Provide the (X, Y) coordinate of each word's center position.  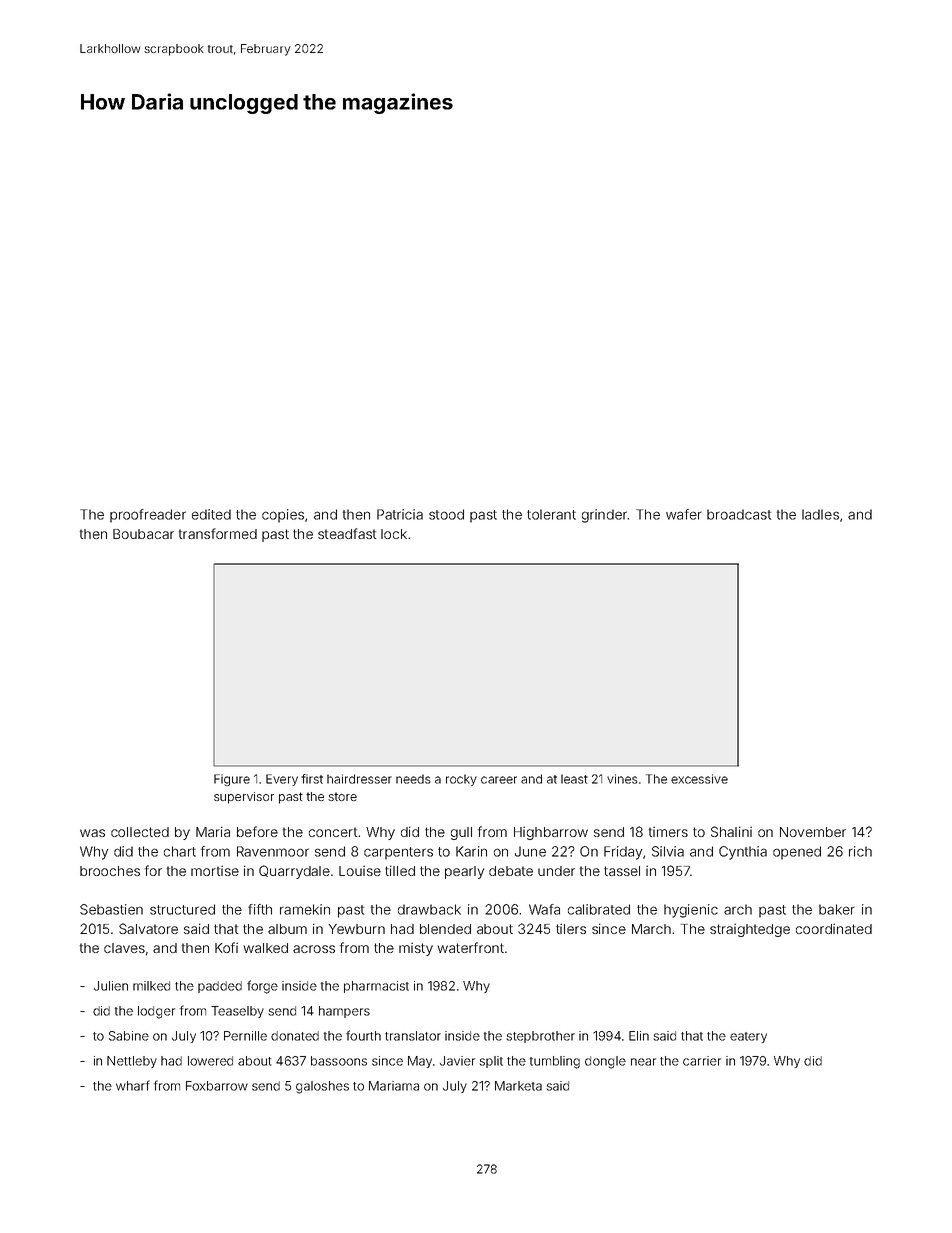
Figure (232, 780)
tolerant (551, 514)
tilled (400, 870)
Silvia (668, 851)
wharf (133, 1085)
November (813, 832)
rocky (461, 780)
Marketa (518, 1086)
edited (211, 514)
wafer (684, 514)
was (92, 833)
